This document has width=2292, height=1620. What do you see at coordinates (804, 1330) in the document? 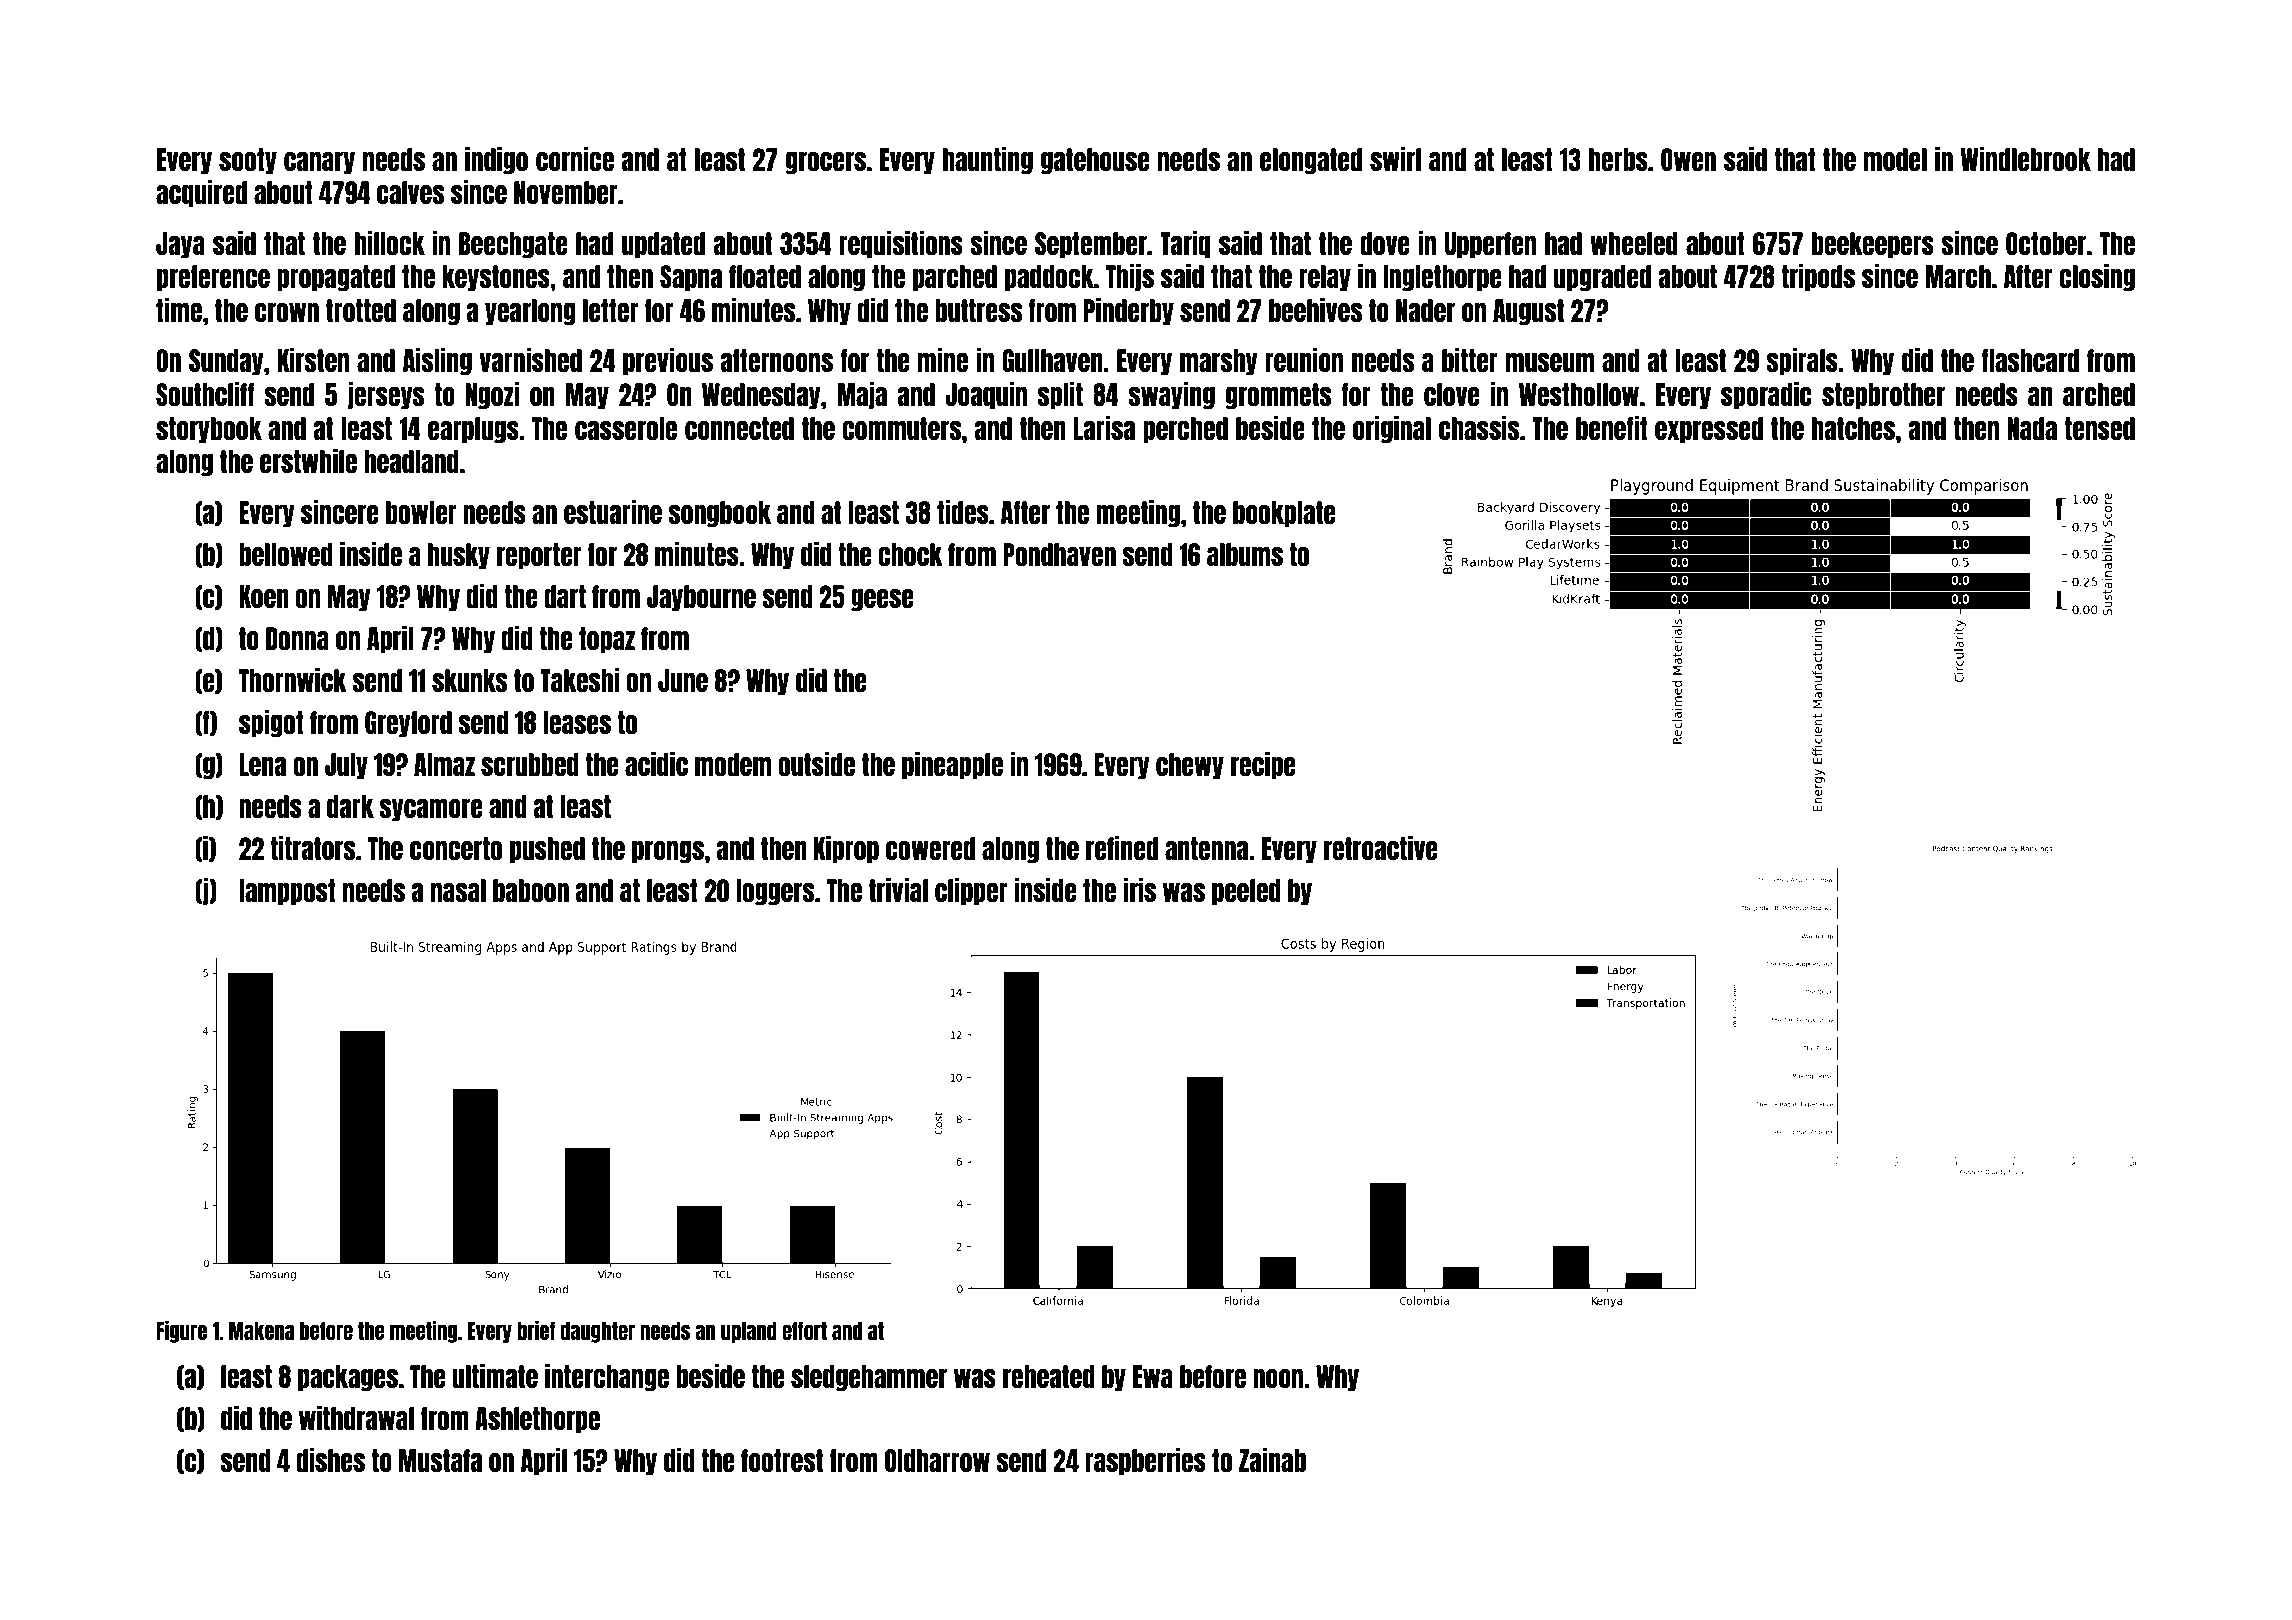
I see `effort` at bounding box center [804, 1330].
